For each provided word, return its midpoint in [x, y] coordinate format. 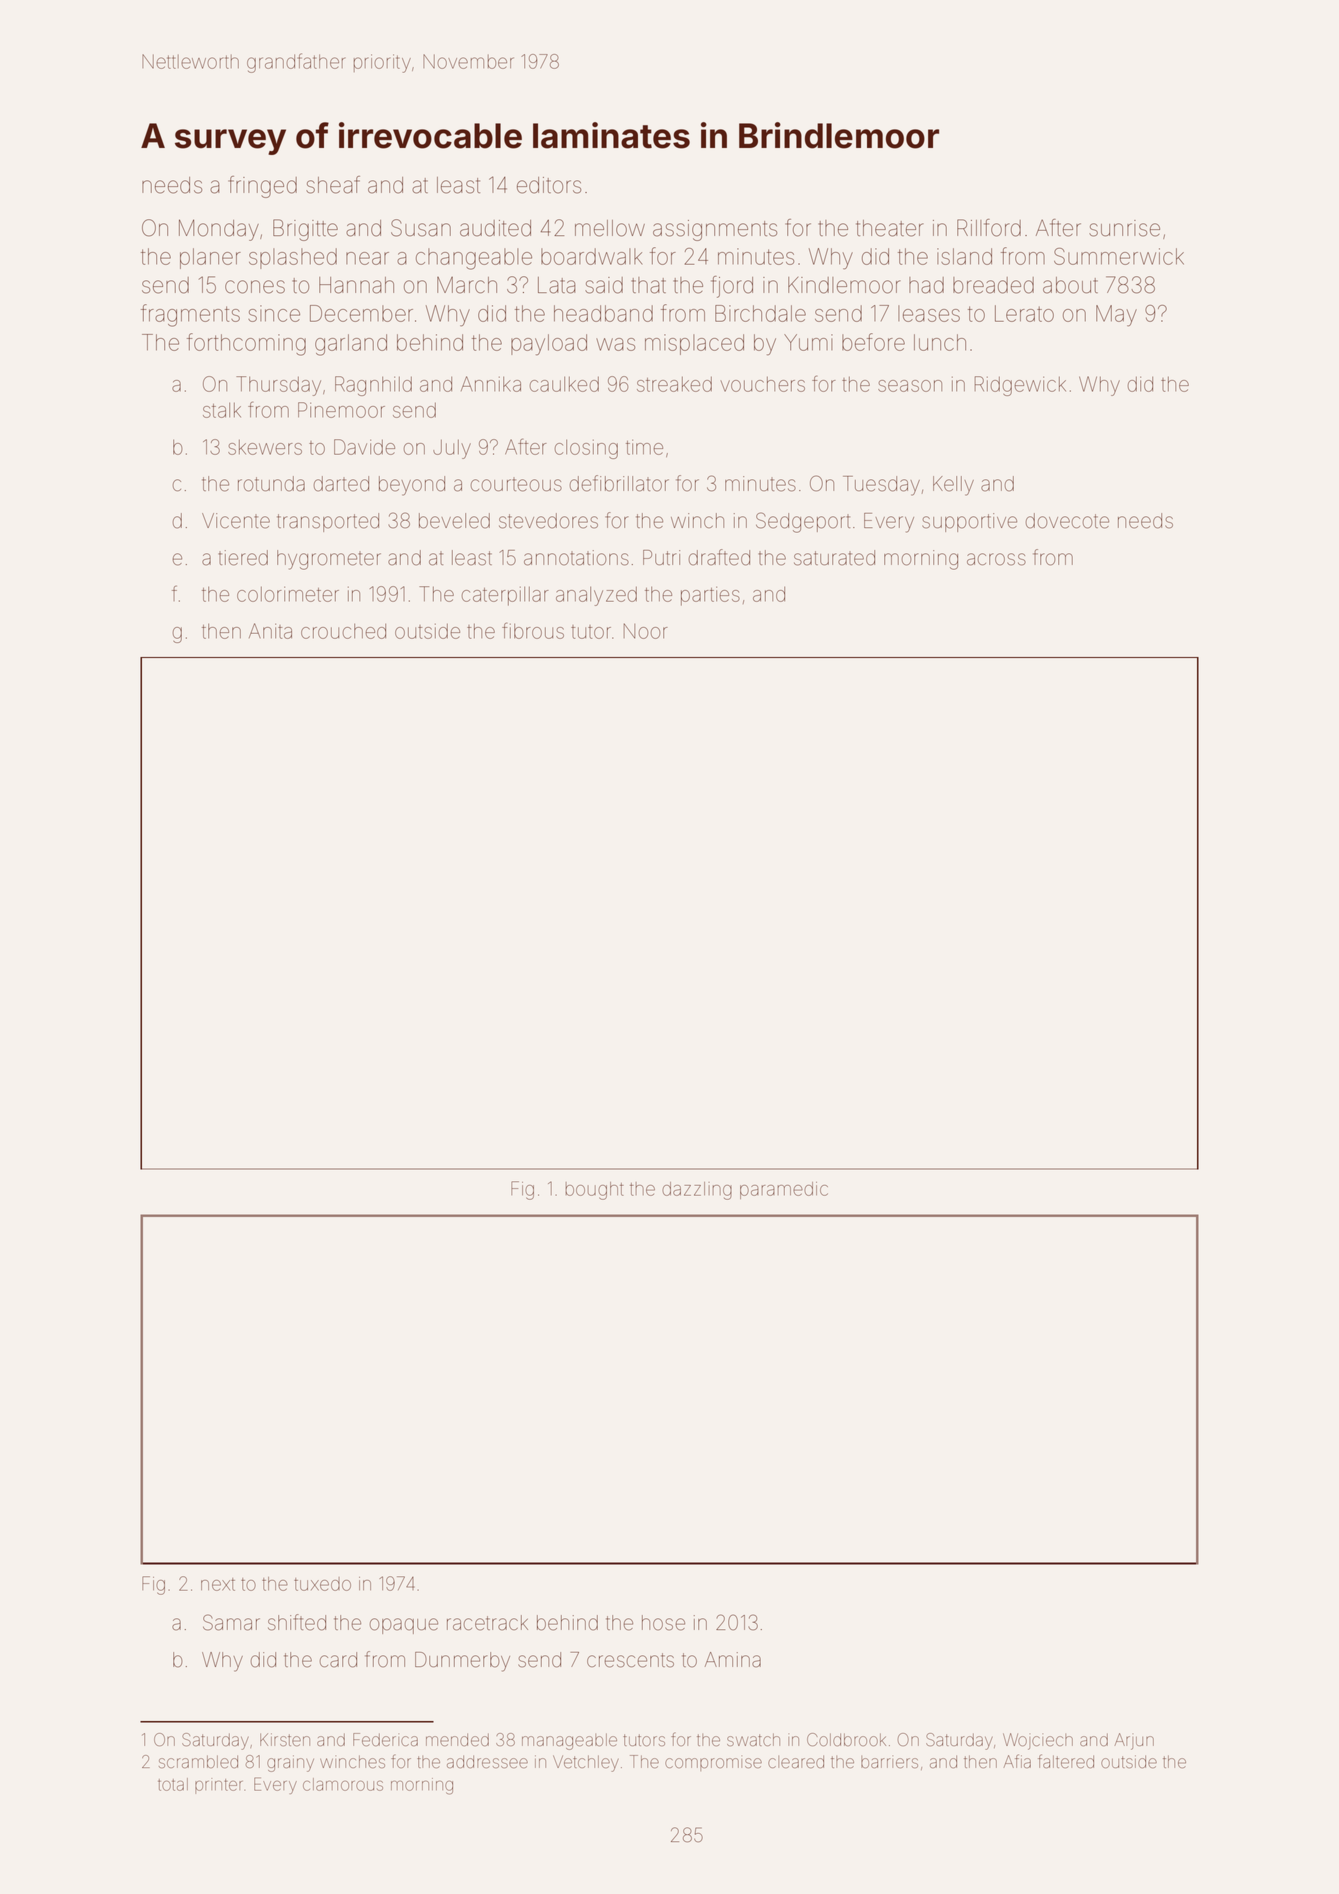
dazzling [697, 1191]
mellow [610, 228]
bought [594, 1191]
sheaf [333, 185]
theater [890, 228]
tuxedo [322, 1584]
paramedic [784, 1190]
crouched [343, 631]
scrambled [198, 1761]
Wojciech [1038, 1741]
